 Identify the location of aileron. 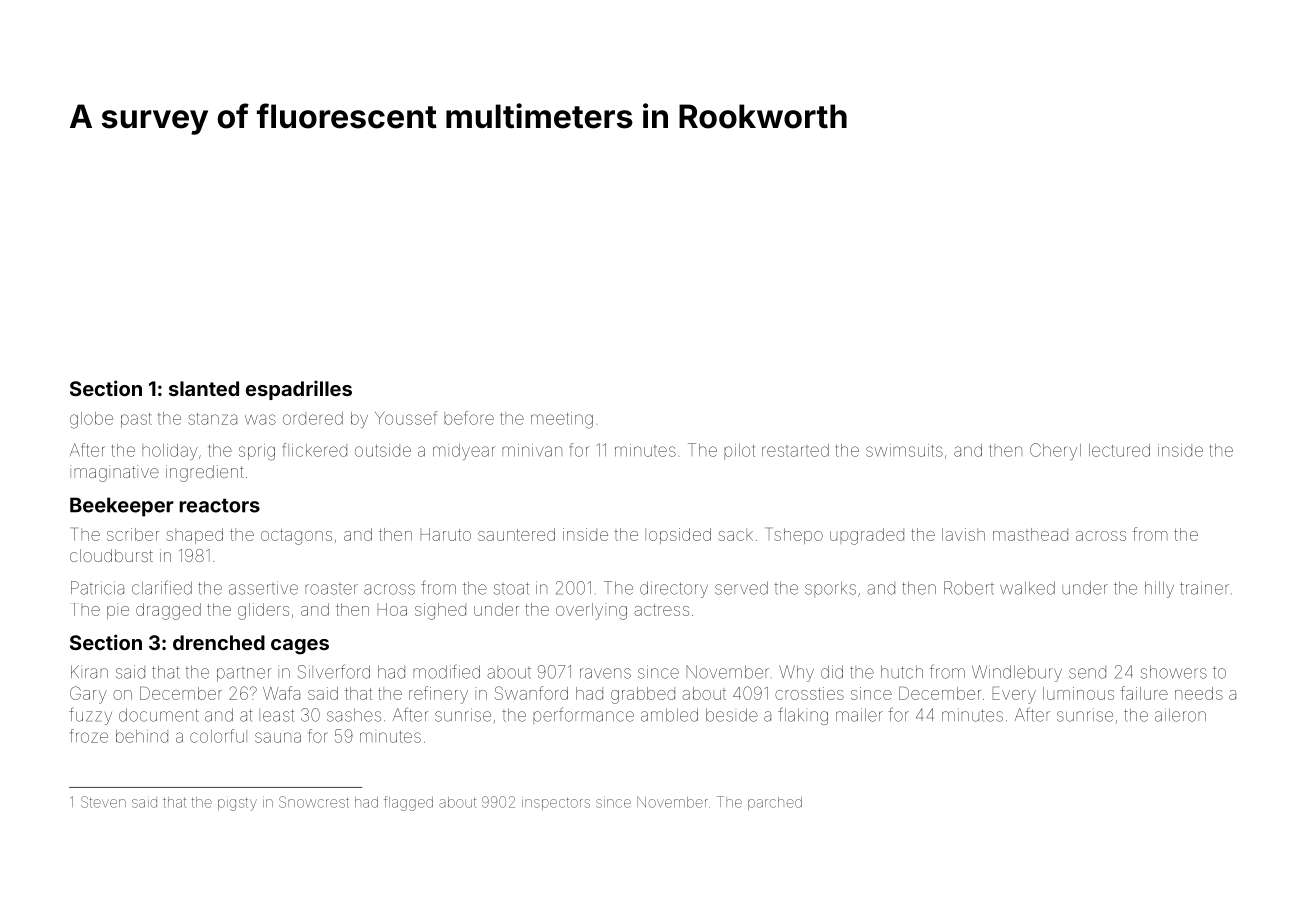
(1180, 715).
